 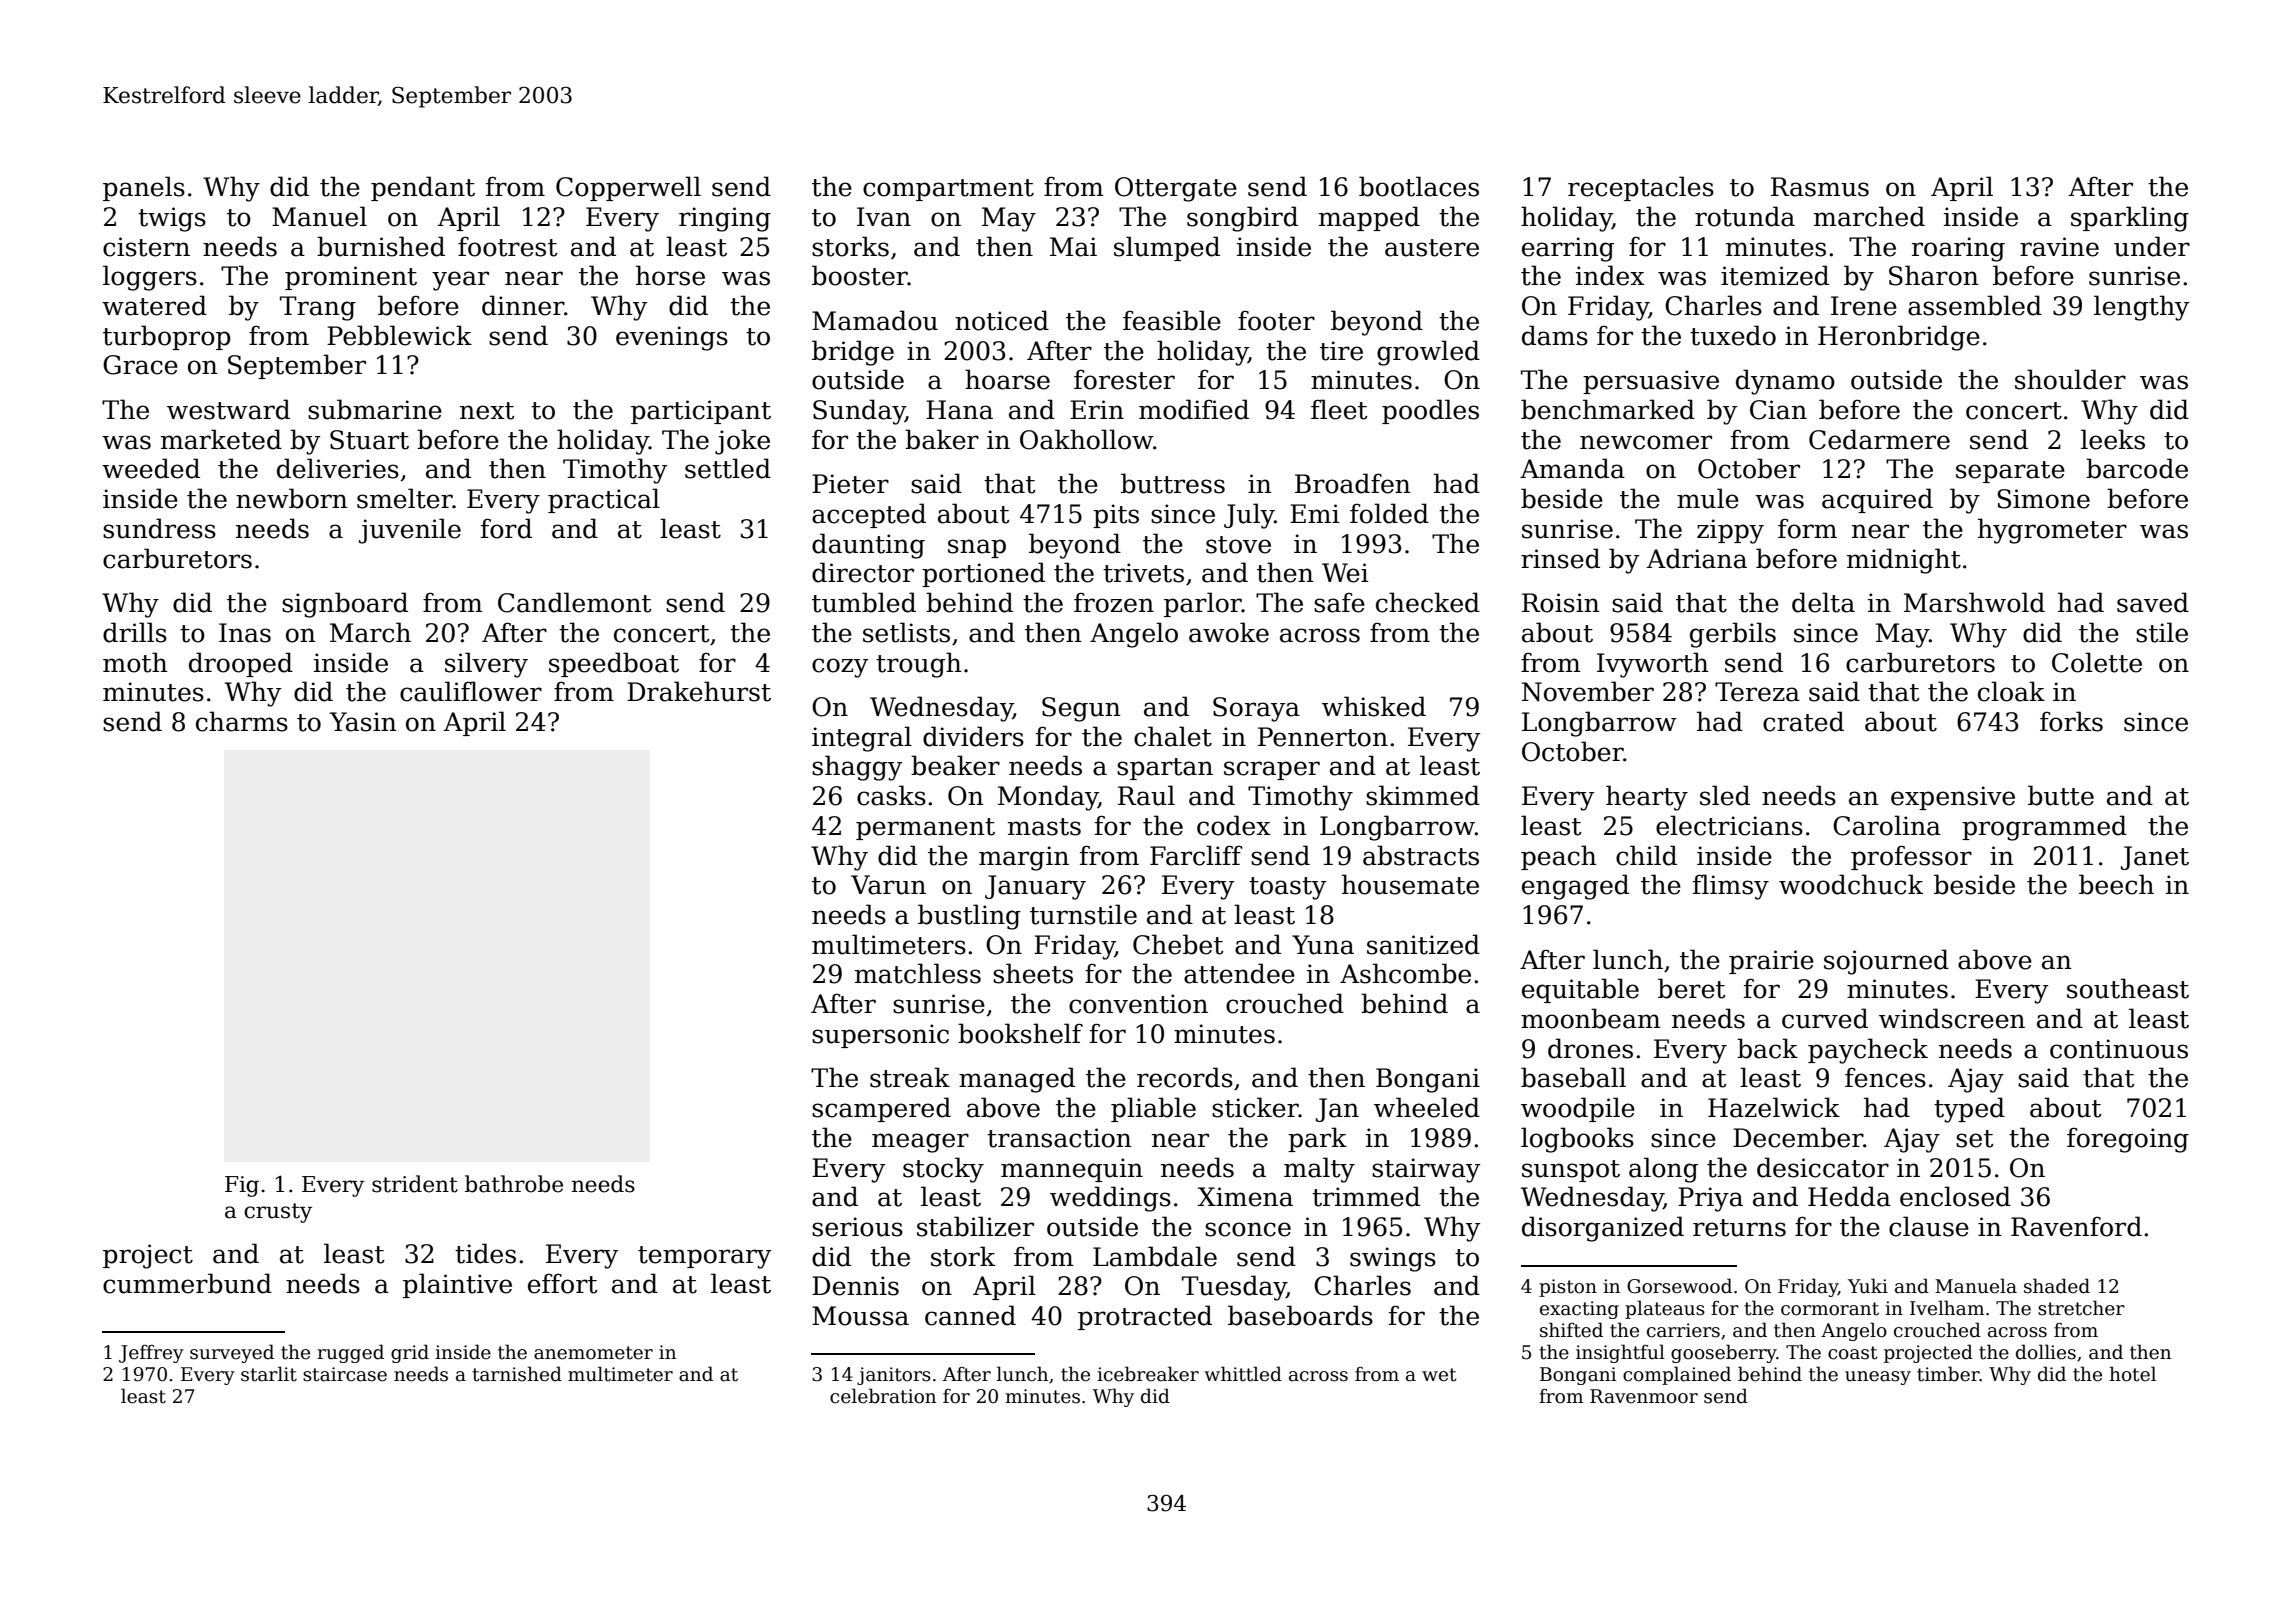 I want to click on drills, so click(x=135, y=632).
